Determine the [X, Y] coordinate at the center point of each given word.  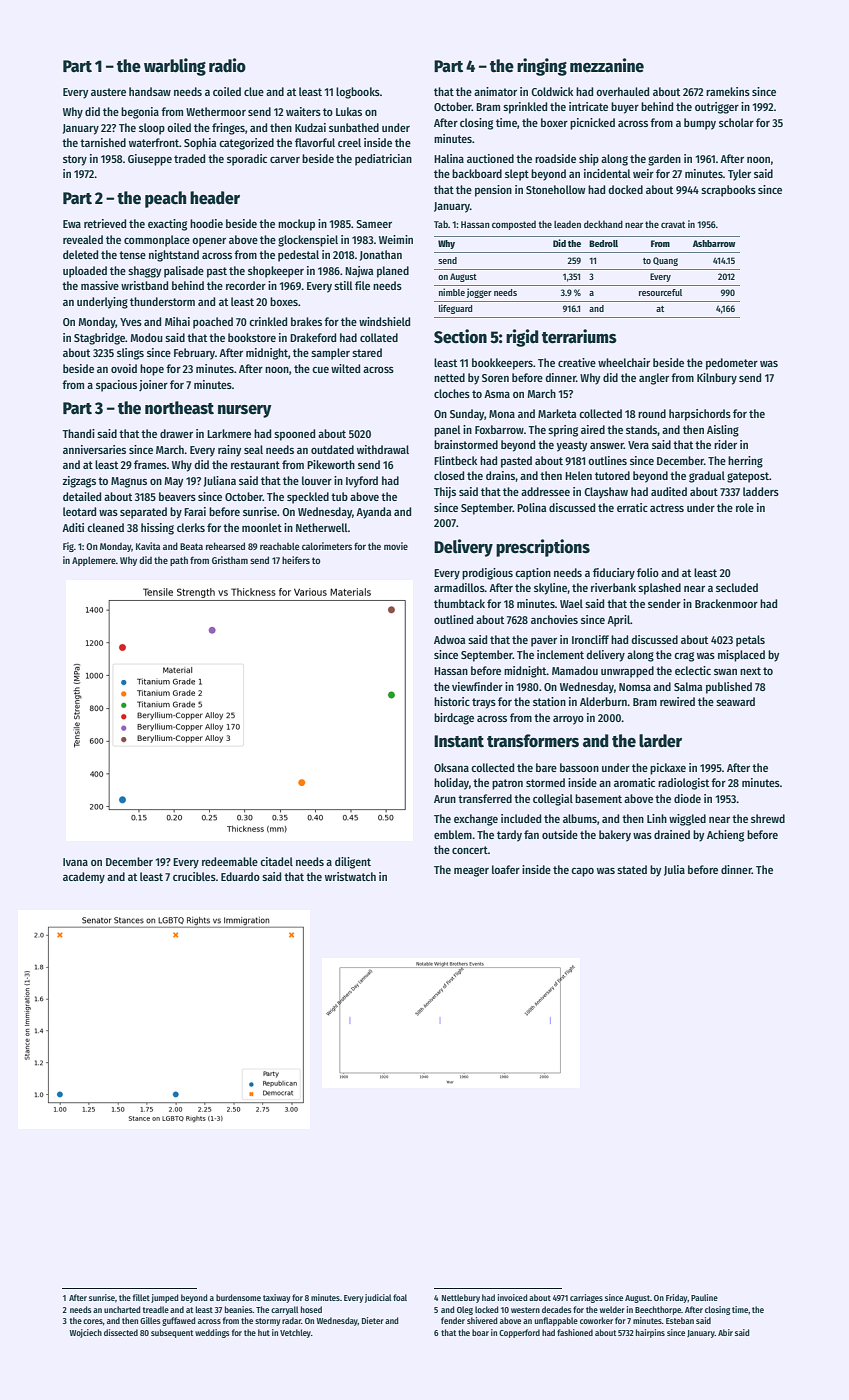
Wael [571, 603]
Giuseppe [150, 160]
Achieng [725, 836]
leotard [79, 511]
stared [367, 352]
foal [400, 1297]
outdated [332, 449]
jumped [164, 1298]
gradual [707, 477]
